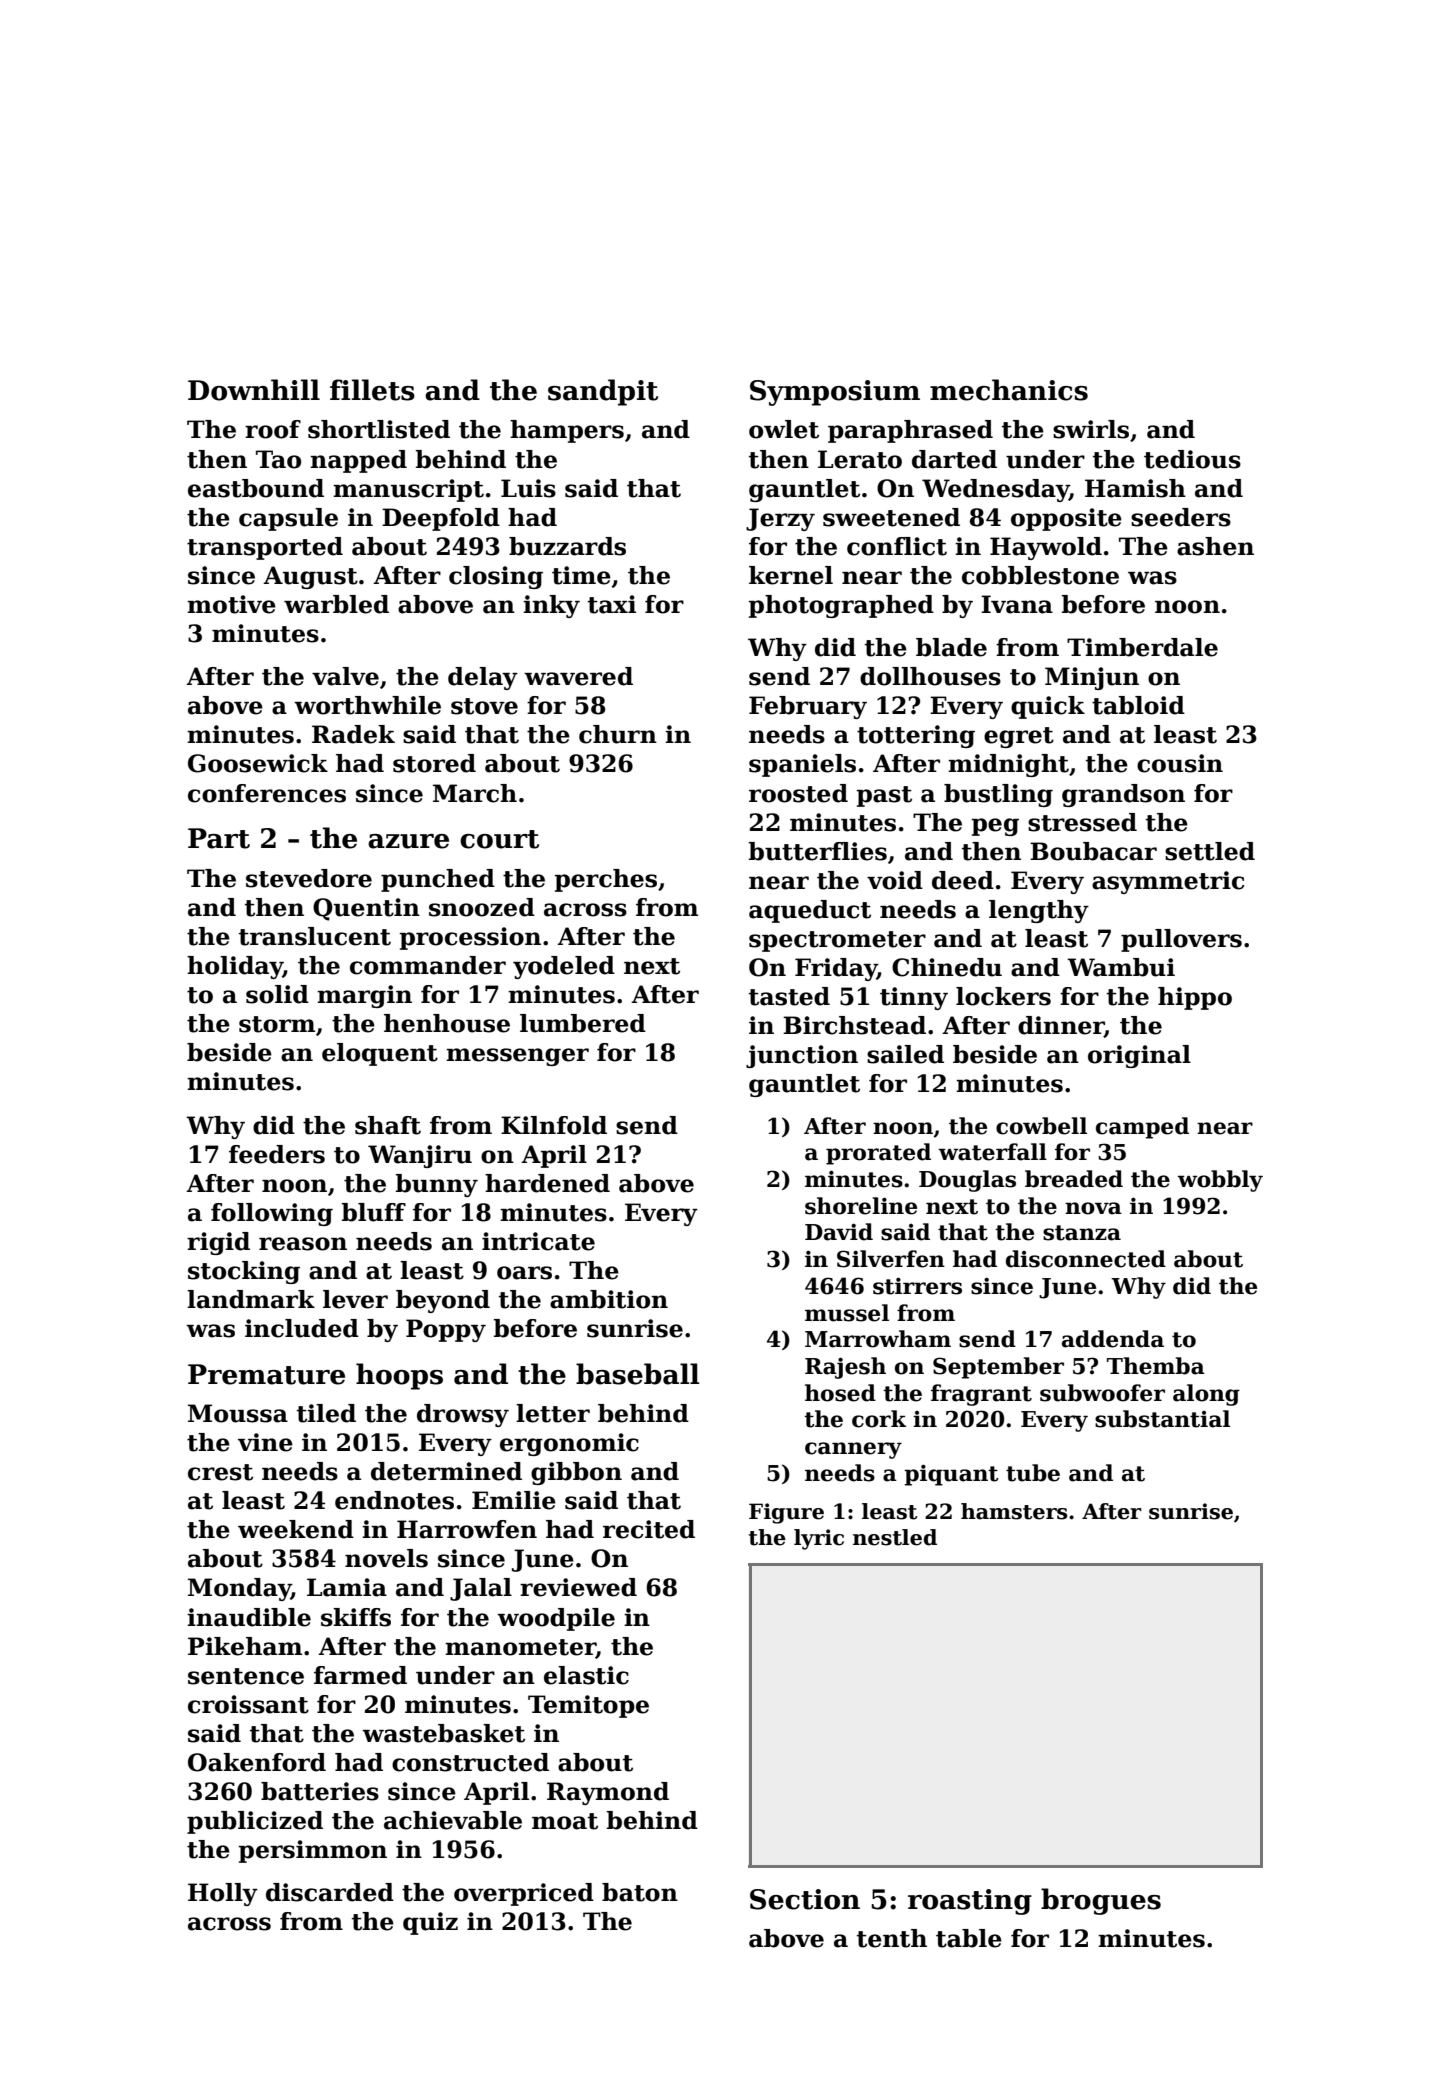  What do you see at coordinates (1041, 1126) in the screenshot?
I see `cowbell` at bounding box center [1041, 1126].
